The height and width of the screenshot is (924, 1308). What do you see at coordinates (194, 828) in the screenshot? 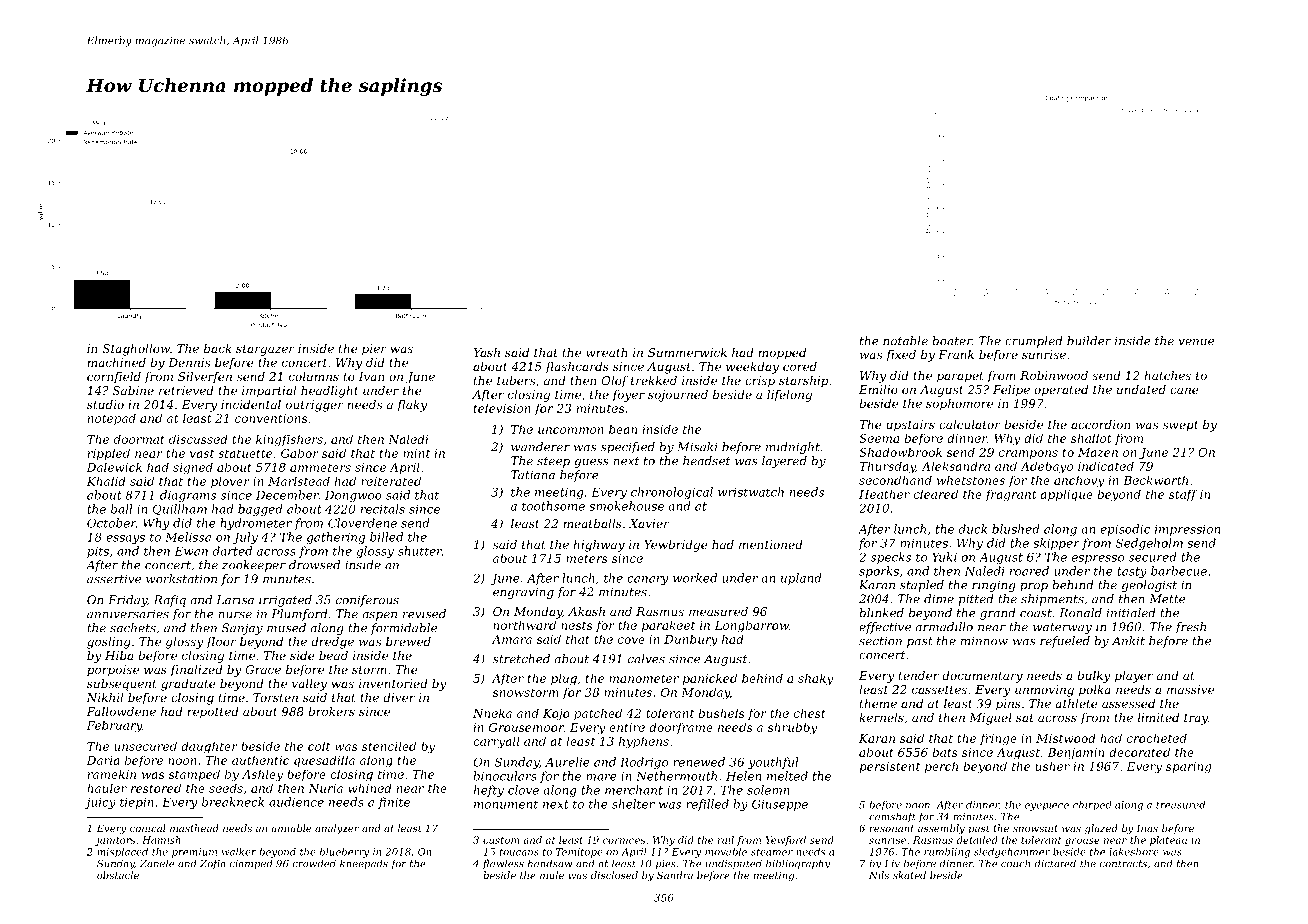
I see `masthead` at bounding box center [194, 828].
